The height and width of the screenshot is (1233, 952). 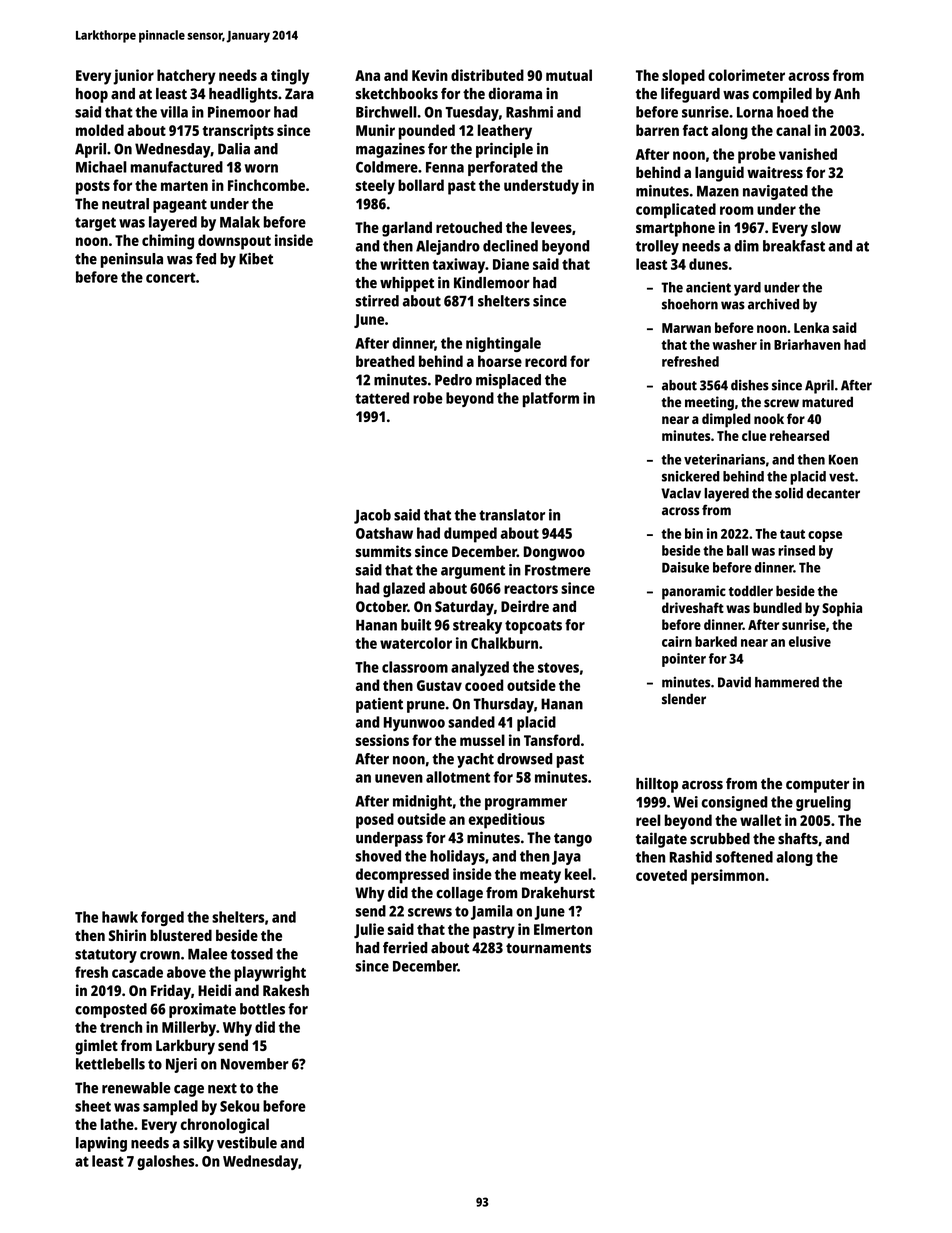 What do you see at coordinates (165, 1162) in the screenshot?
I see `galoshes` at bounding box center [165, 1162].
